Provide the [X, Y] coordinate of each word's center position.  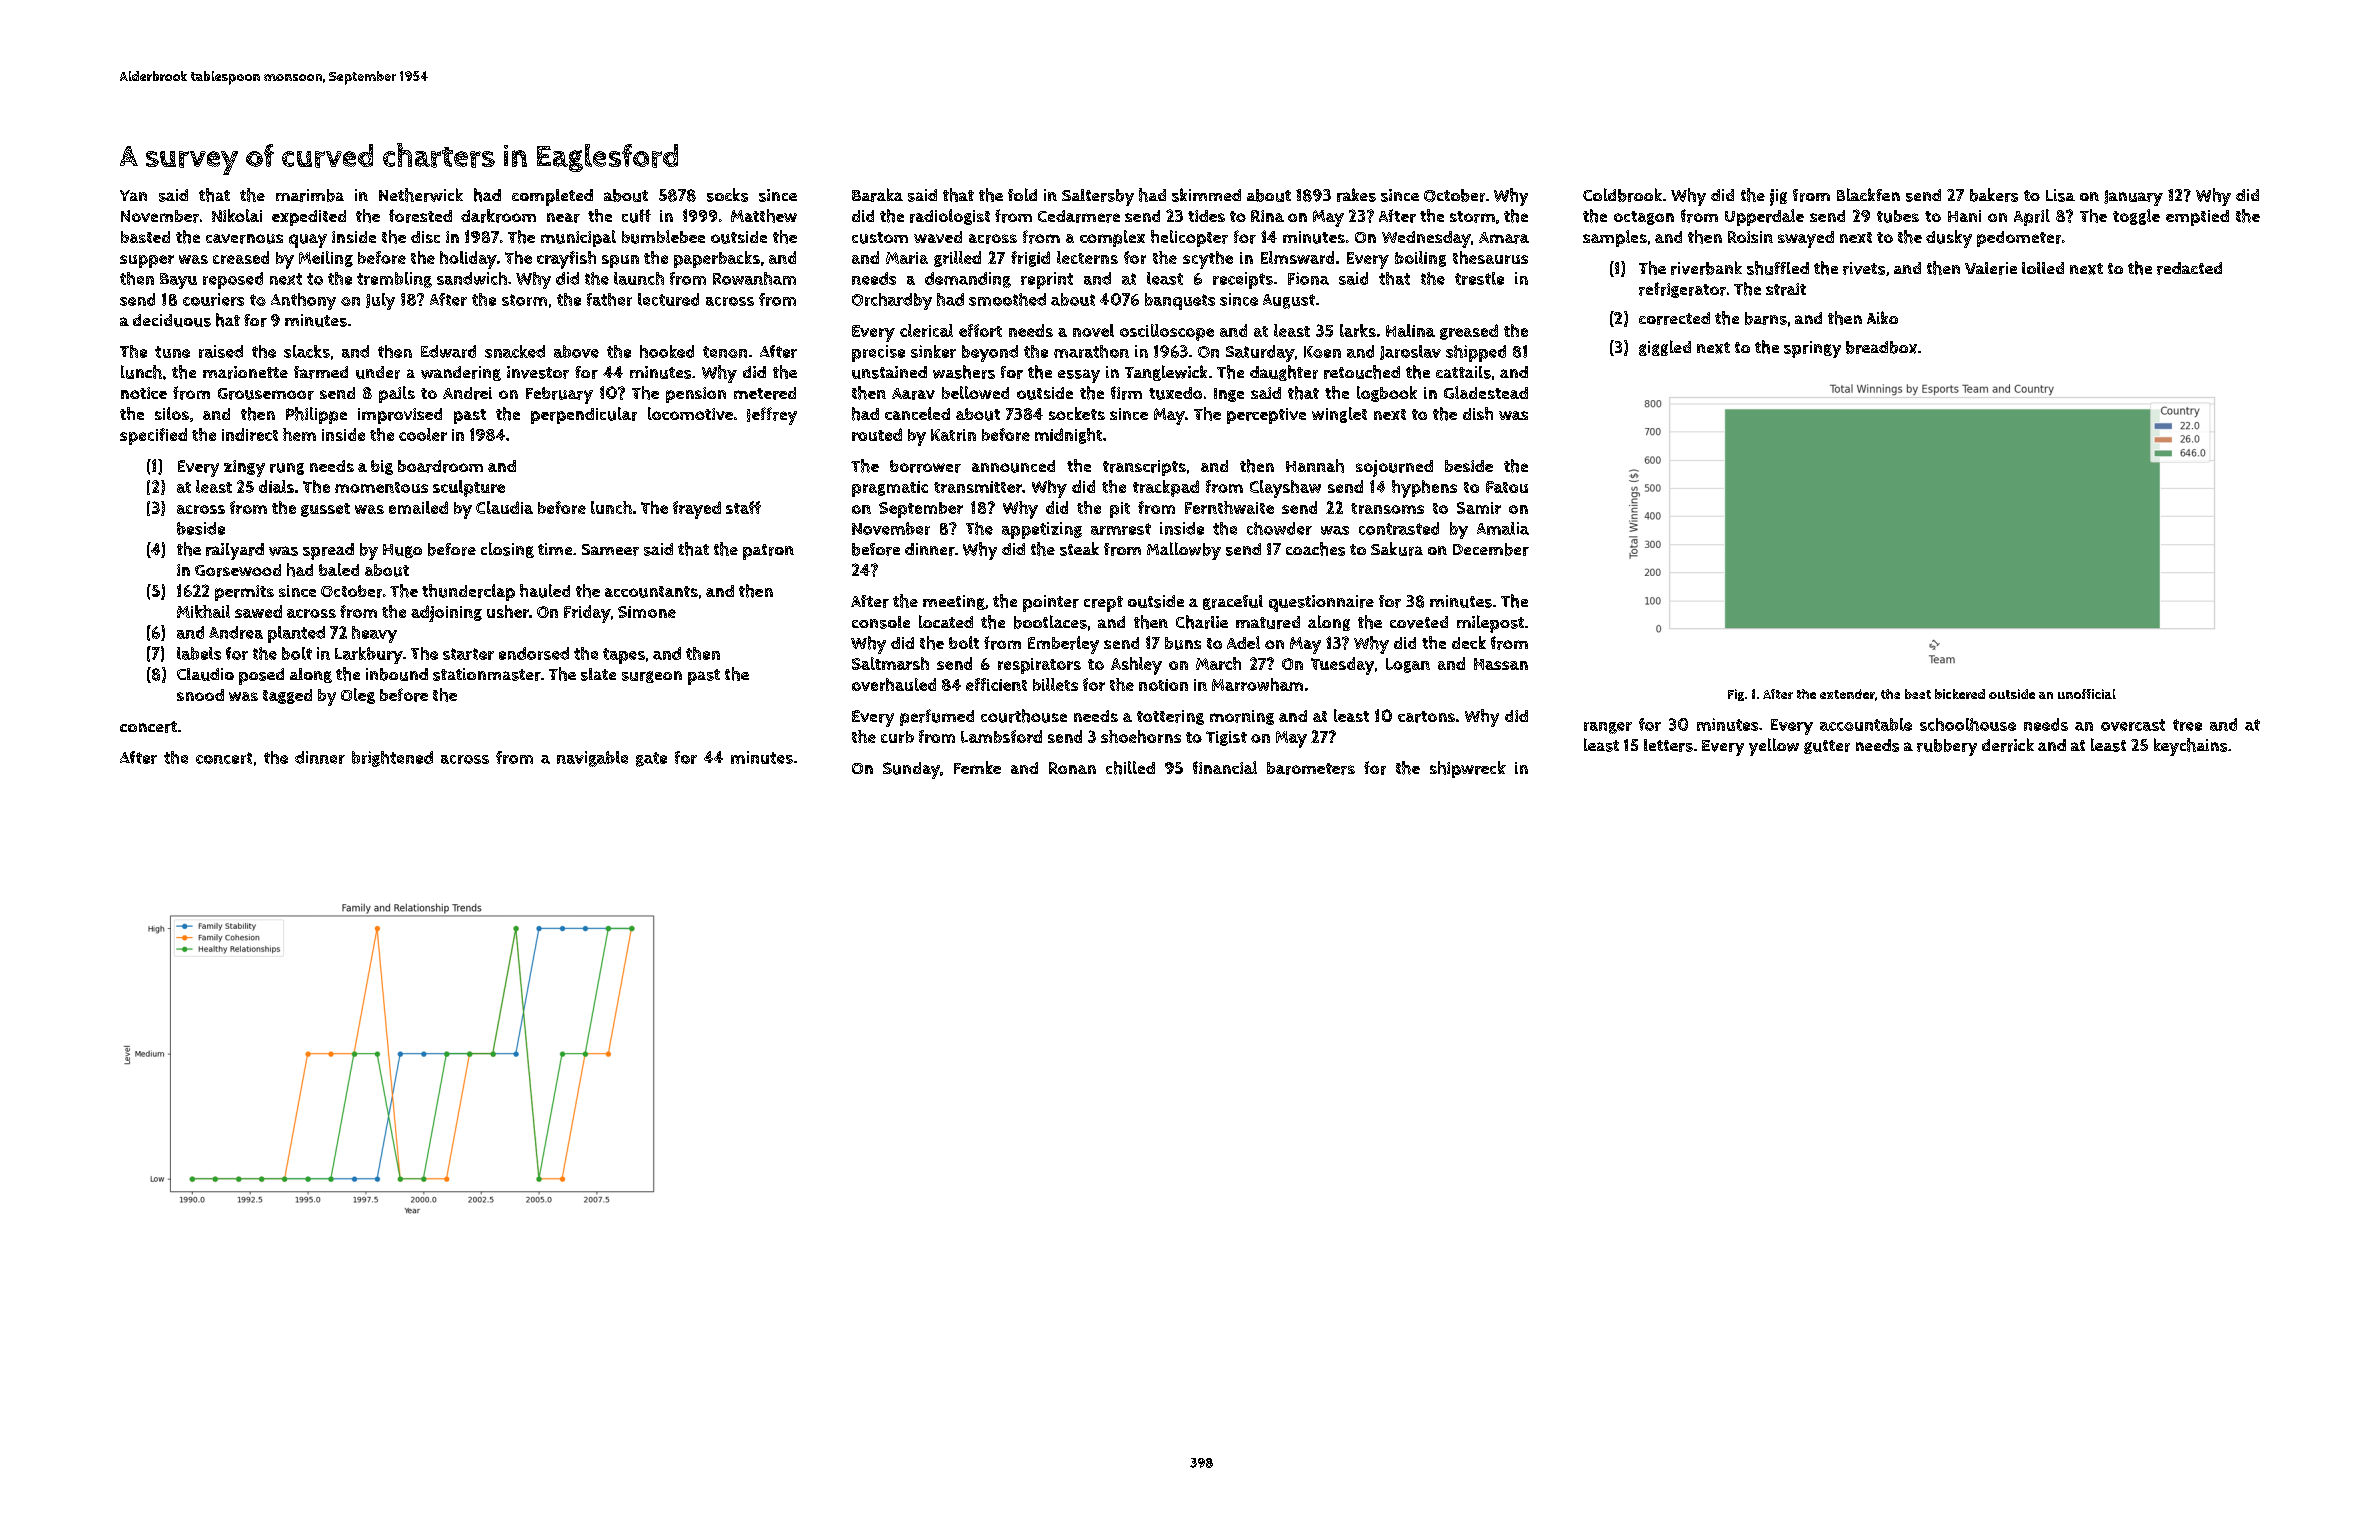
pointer [1051, 603]
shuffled [1778, 268]
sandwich [472, 278]
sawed [258, 611]
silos [172, 413]
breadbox [1881, 347]
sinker [933, 351]
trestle [1479, 278]
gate [651, 759]
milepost [1490, 624]
